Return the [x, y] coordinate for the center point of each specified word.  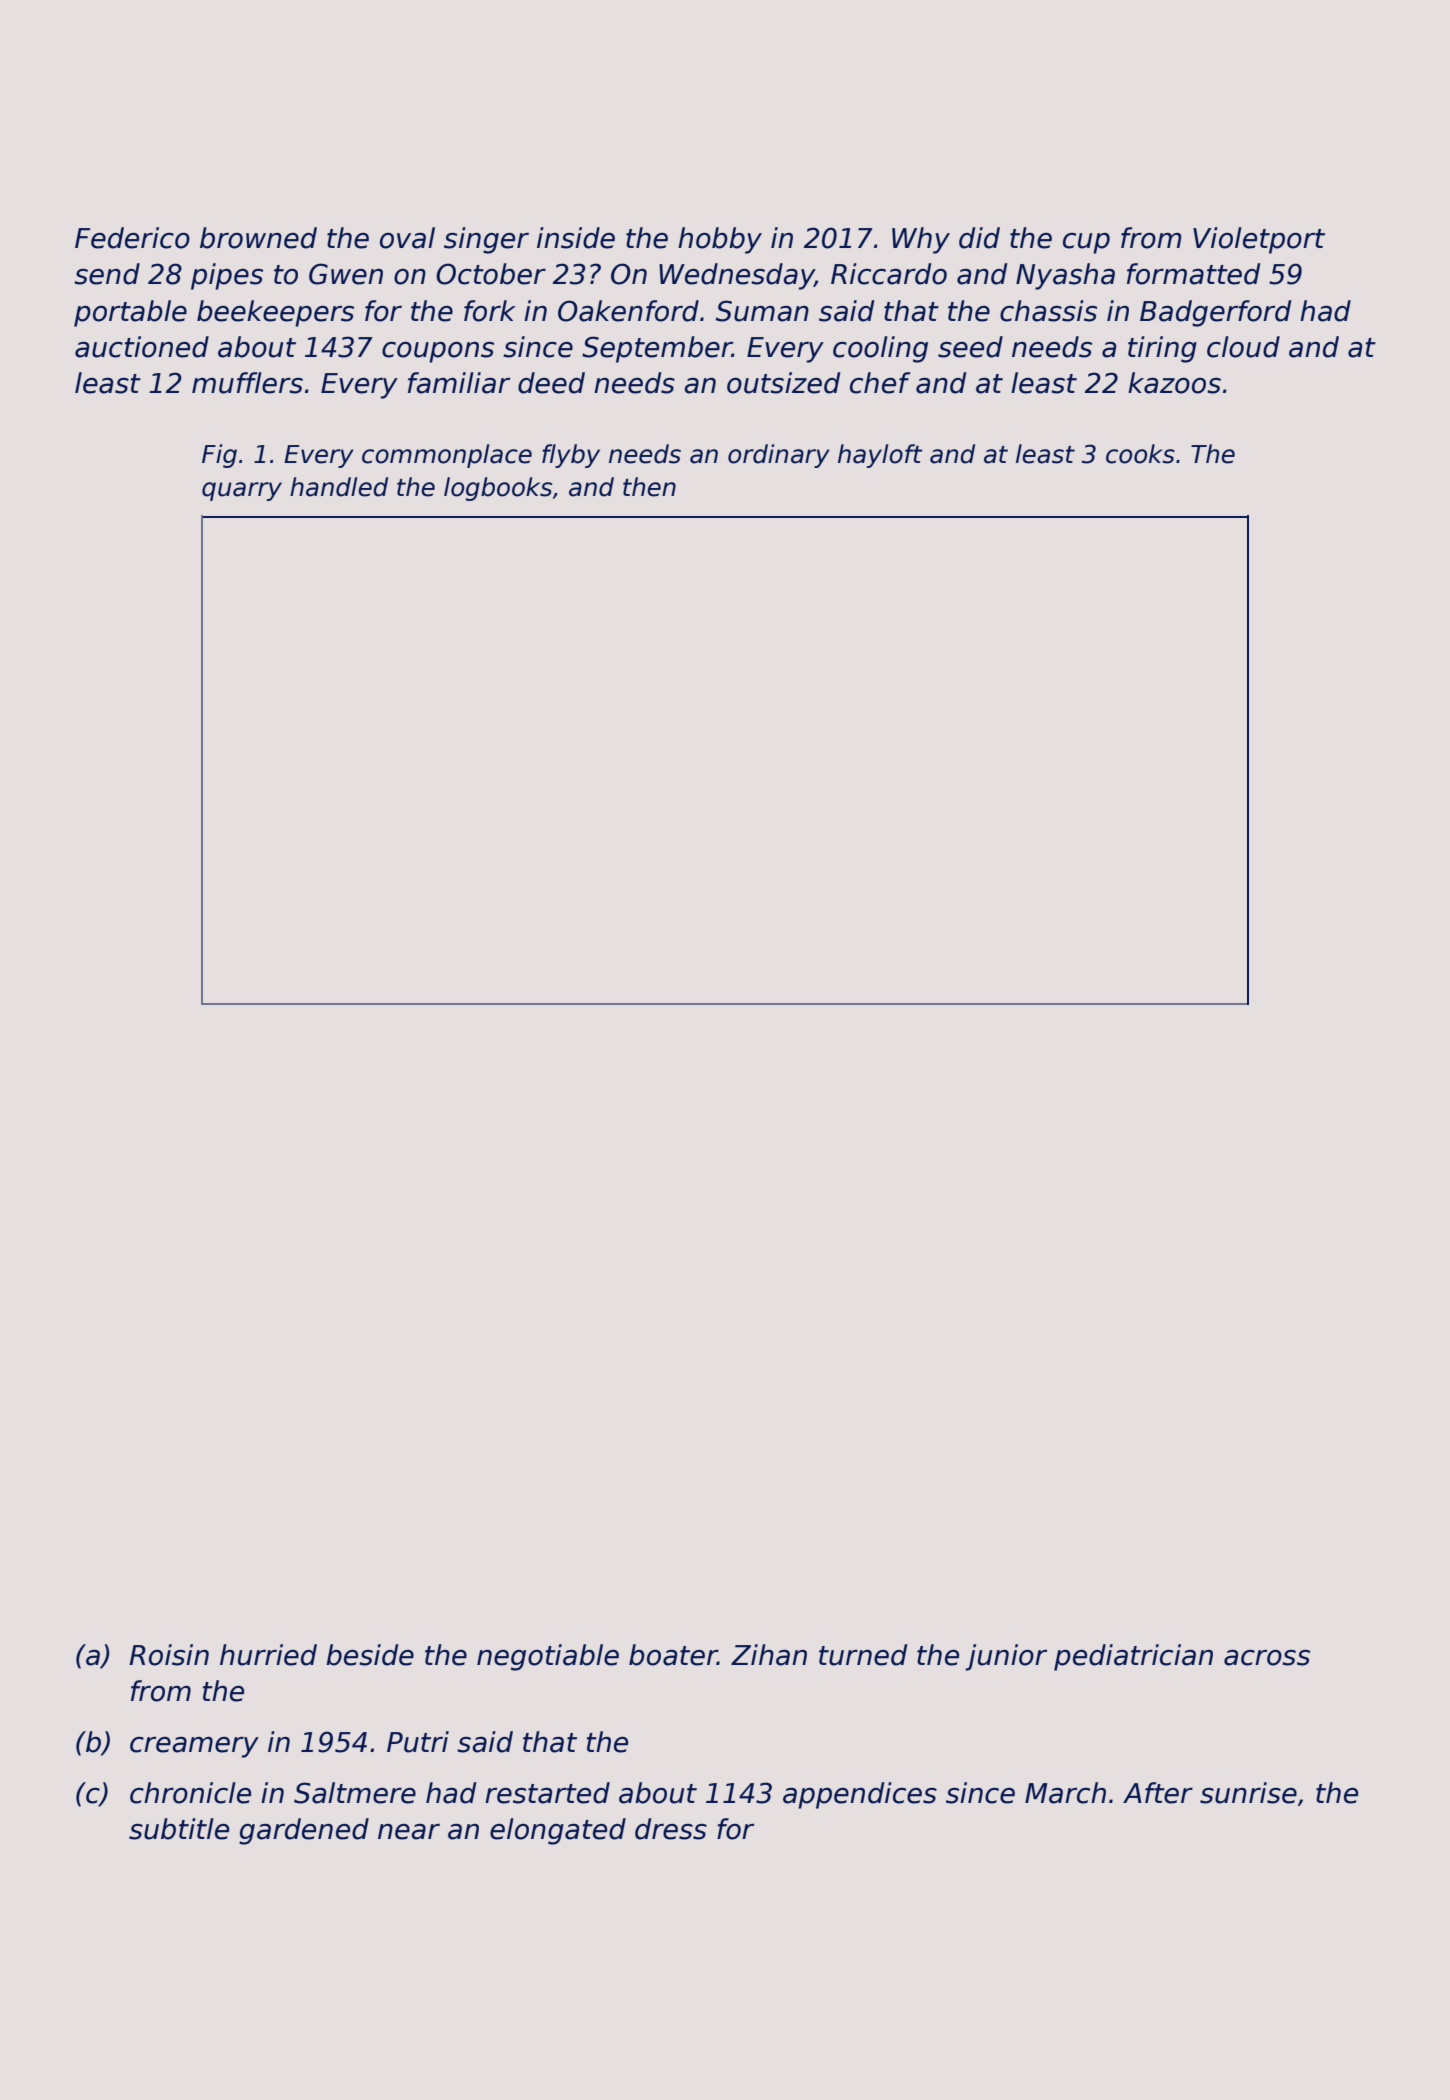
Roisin [169, 1655]
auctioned [142, 347]
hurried [268, 1655]
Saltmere [355, 1793]
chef [880, 383]
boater [673, 1655]
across [1267, 1658]
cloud [1243, 347]
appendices [860, 1795]
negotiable [548, 1657]
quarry [242, 491]
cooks [1140, 454]
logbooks [498, 489]
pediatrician [1133, 1657]
